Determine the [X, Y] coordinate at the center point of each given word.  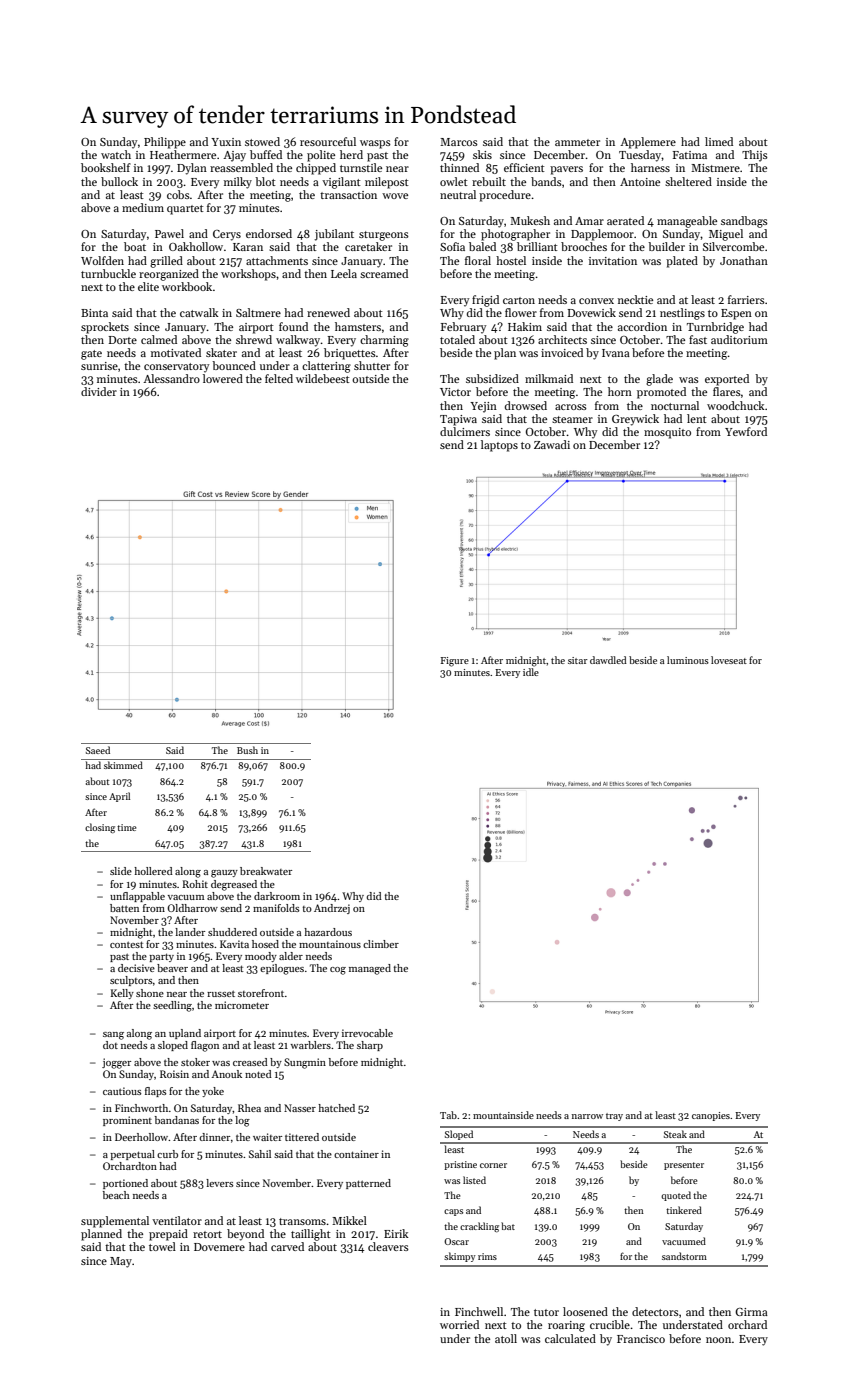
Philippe [165, 143]
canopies [711, 1116]
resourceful [328, 141]
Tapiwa [458, 420]
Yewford [746, 431]
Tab [448, 1115]
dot [110, 1045]
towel [162, 1246]
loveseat [729, 660]
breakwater [266, 871]
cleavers [388, 1246]
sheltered [688, 181]
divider [99, 391]
